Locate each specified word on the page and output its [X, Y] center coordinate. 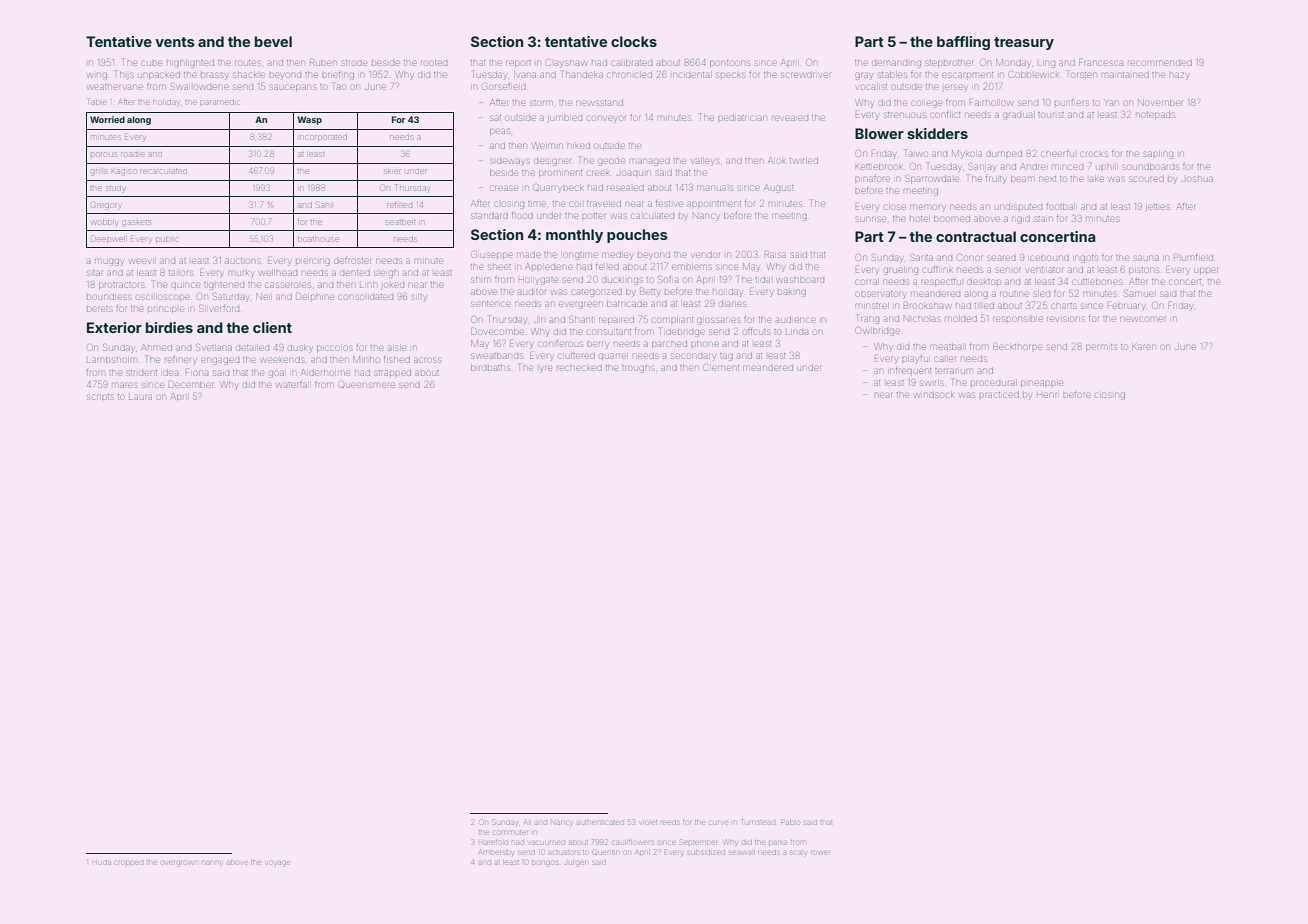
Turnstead [758, 822]
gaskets [137, 223]
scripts [100, 397]
